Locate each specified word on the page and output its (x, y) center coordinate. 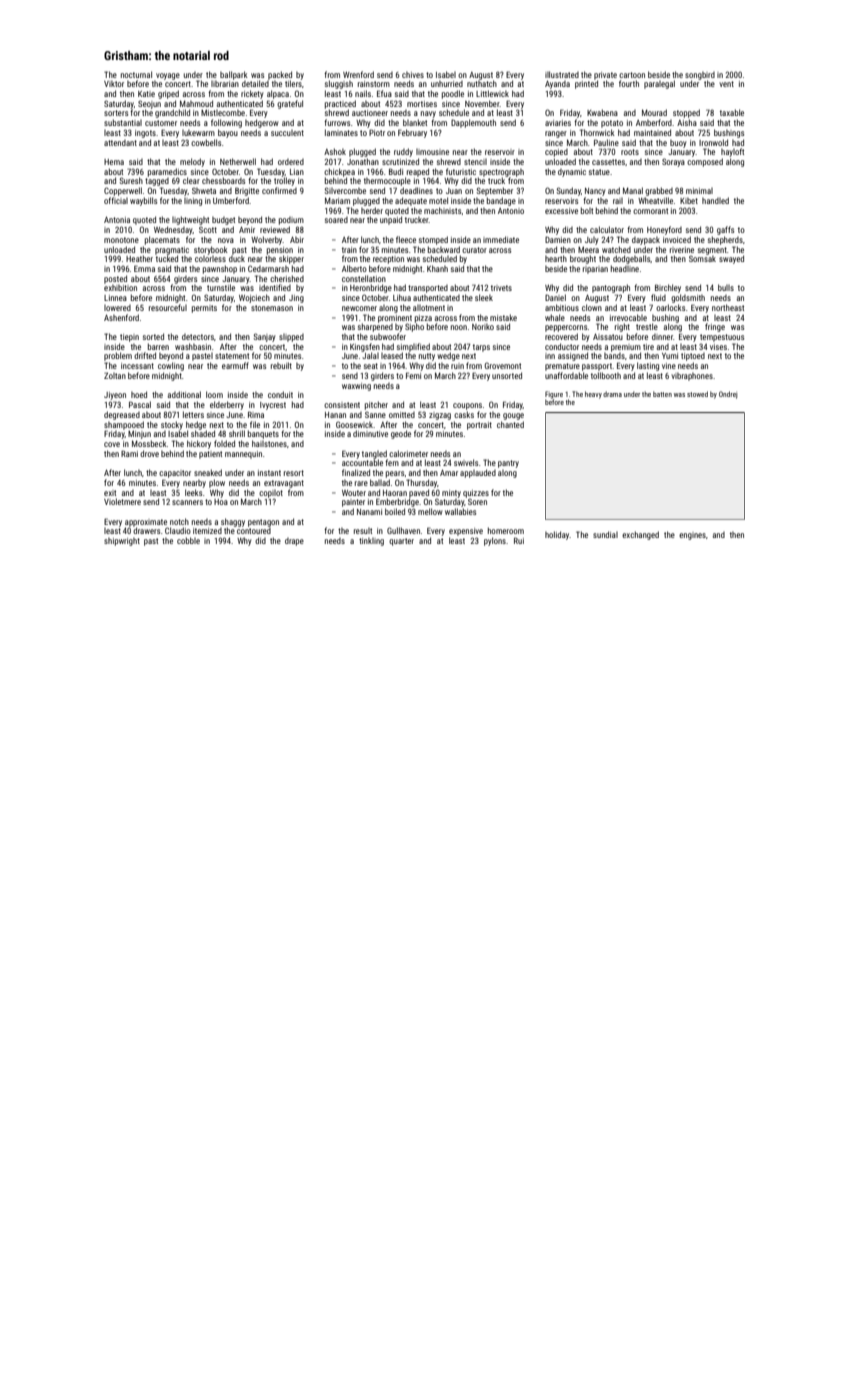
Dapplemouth (473, 123)
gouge (513, 416)
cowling (171, 366)
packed (280, 75)
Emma (144, 268)
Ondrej (728, 395)
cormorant (650, 211)
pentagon (263, 523)
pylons (495, 541)
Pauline (606, 142)
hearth (556, 258)
